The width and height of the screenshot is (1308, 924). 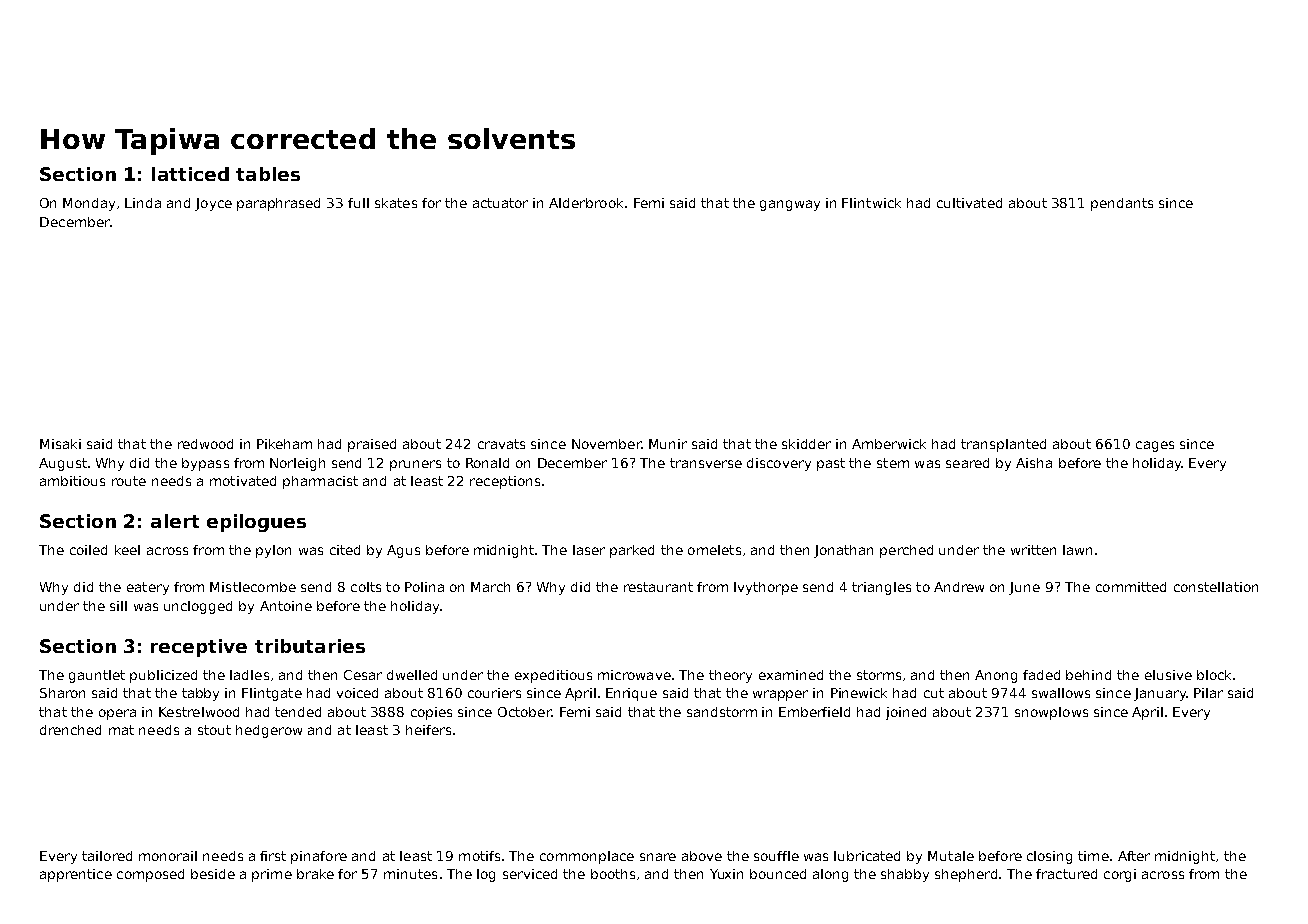 What do you see at coordinates (586, 203) in the screenshot?
I see `Alderbrook` at bounding box center [586, 203].
